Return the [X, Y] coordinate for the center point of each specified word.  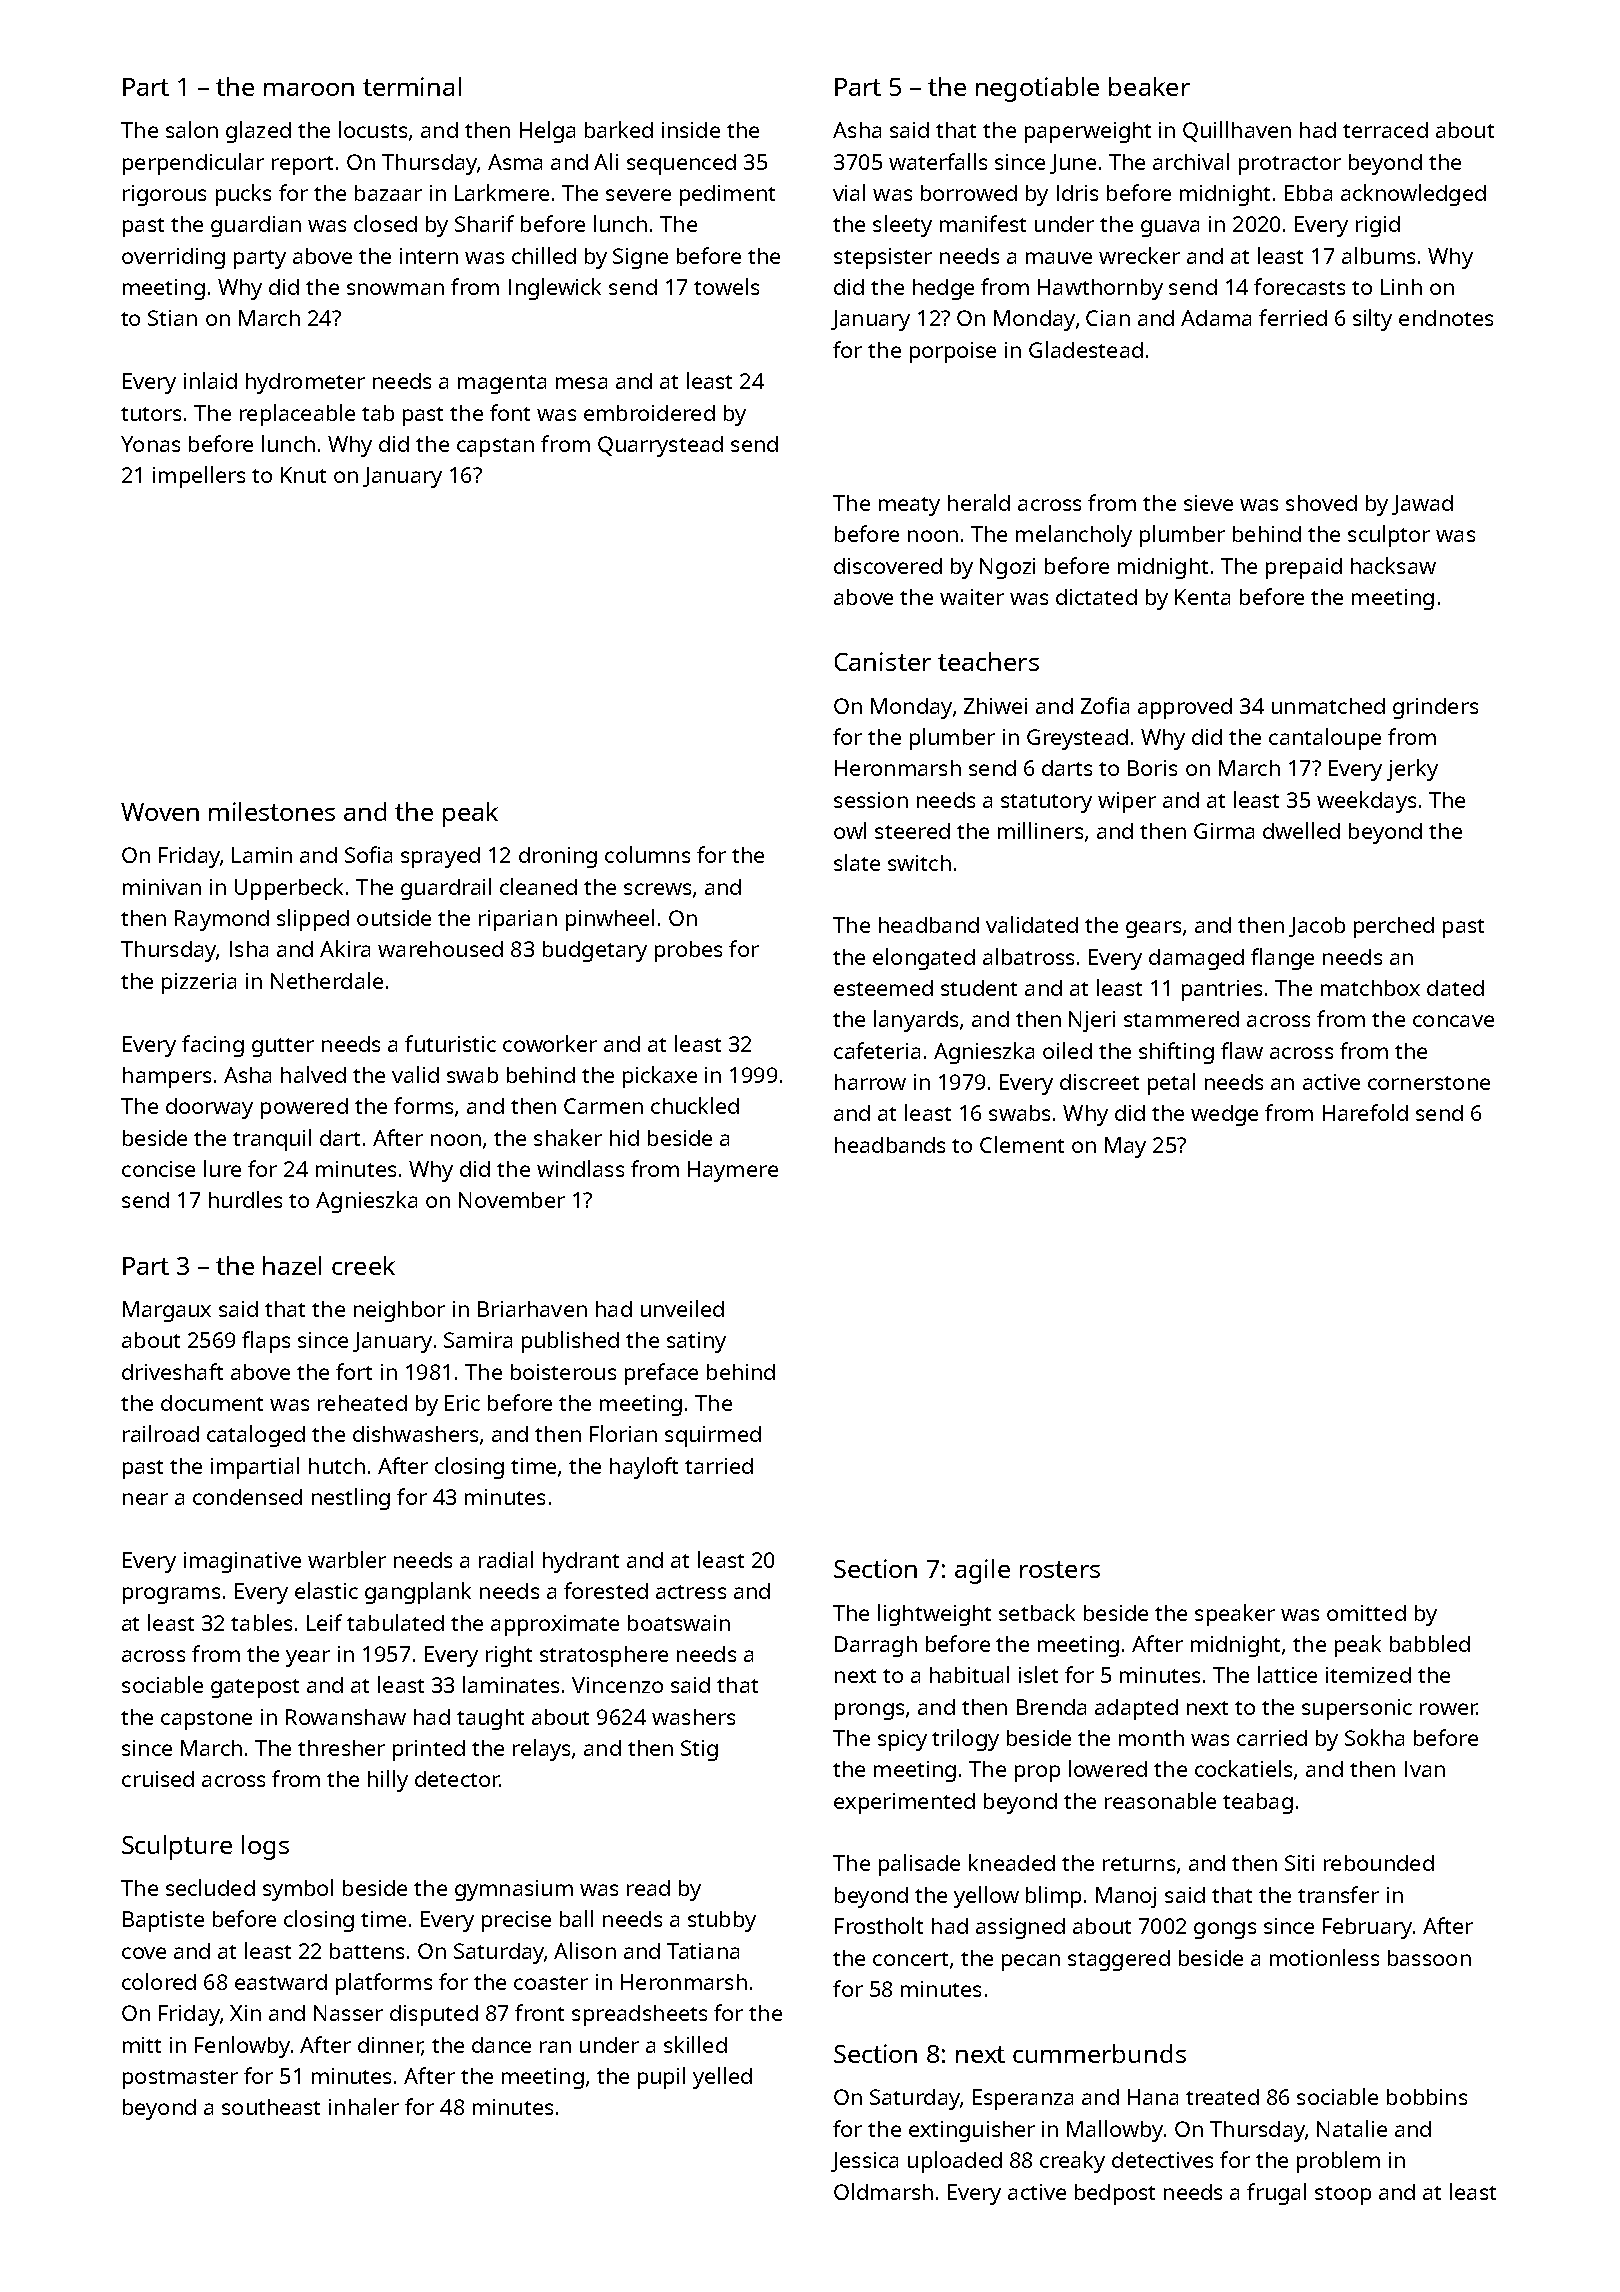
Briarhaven [532, 1309]
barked [619, 129]
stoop [1343, 2195]
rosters [1060, 1569]
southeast [271, 2107]
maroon [309, 89]
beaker [1149, 86]
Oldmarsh [883, 2191]
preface [661, 1374]
